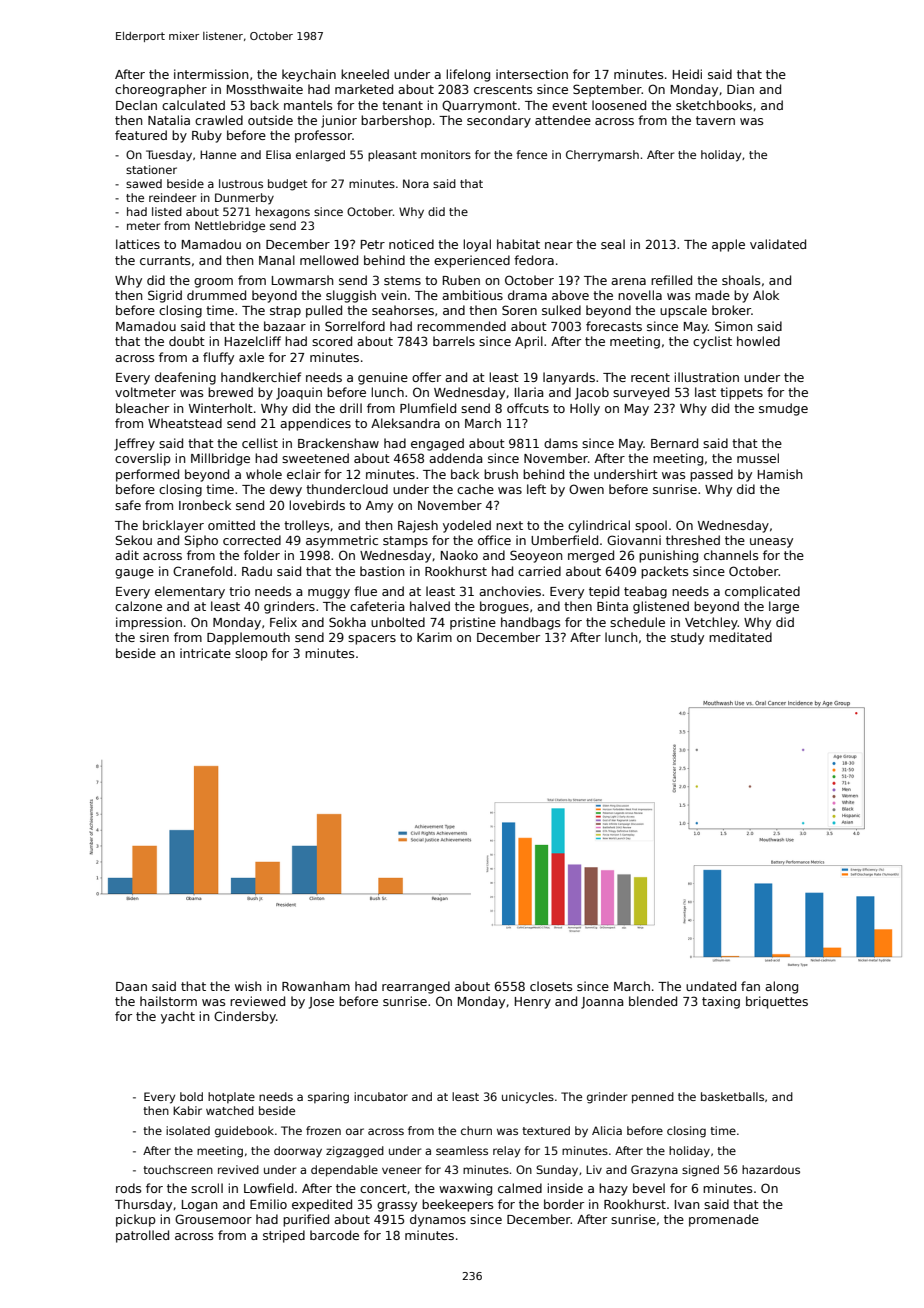 Image resolution: width=924 pixels, height=1308 pixels. Describe the element at coordinates (364, 89) in the page. I see `marketed` at that location.
